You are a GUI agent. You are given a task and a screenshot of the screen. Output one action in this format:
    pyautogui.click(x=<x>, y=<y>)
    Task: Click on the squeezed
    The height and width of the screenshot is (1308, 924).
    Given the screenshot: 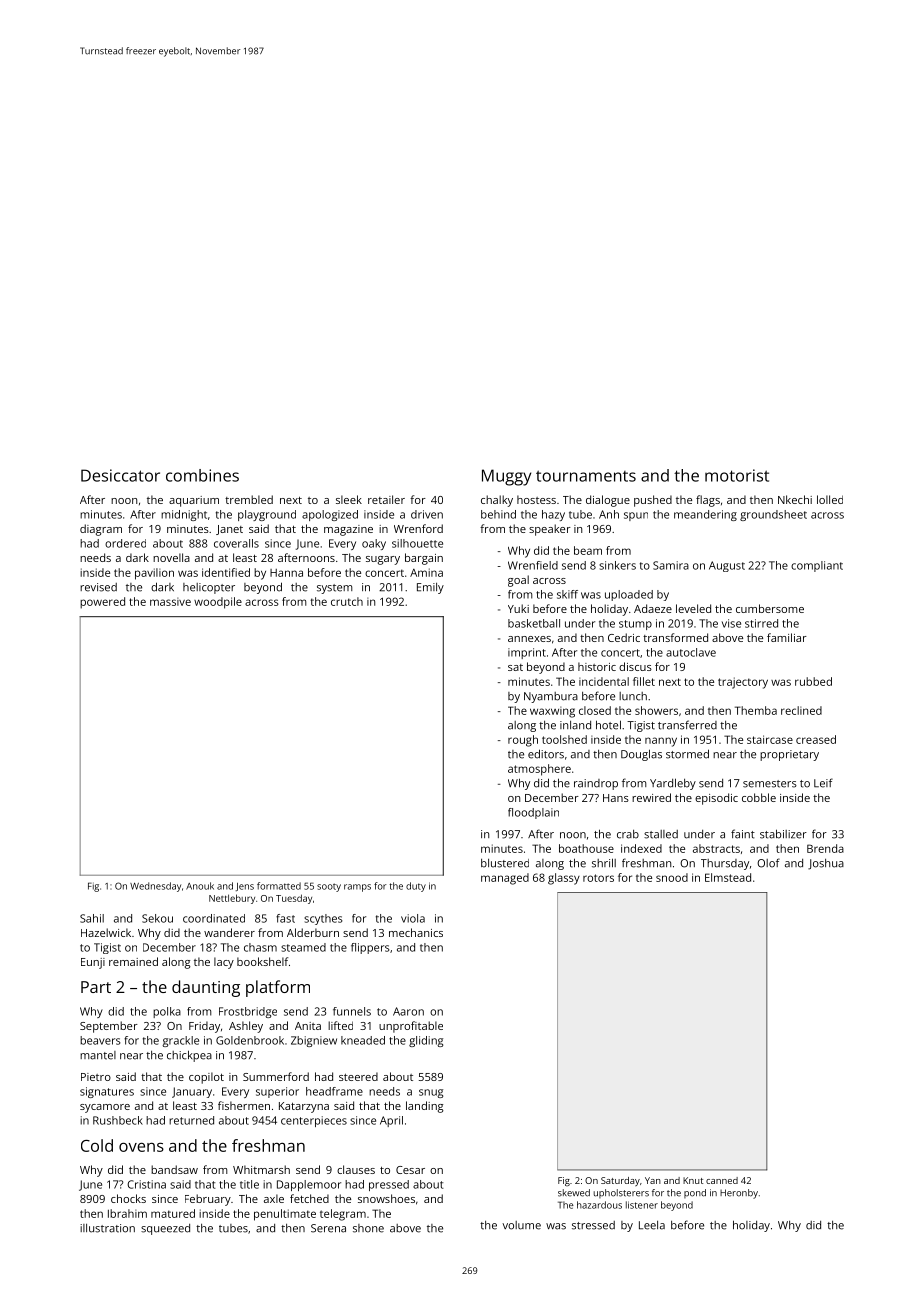 What is the action you would take?
    pyautogui.click(x=165, y=1229)
